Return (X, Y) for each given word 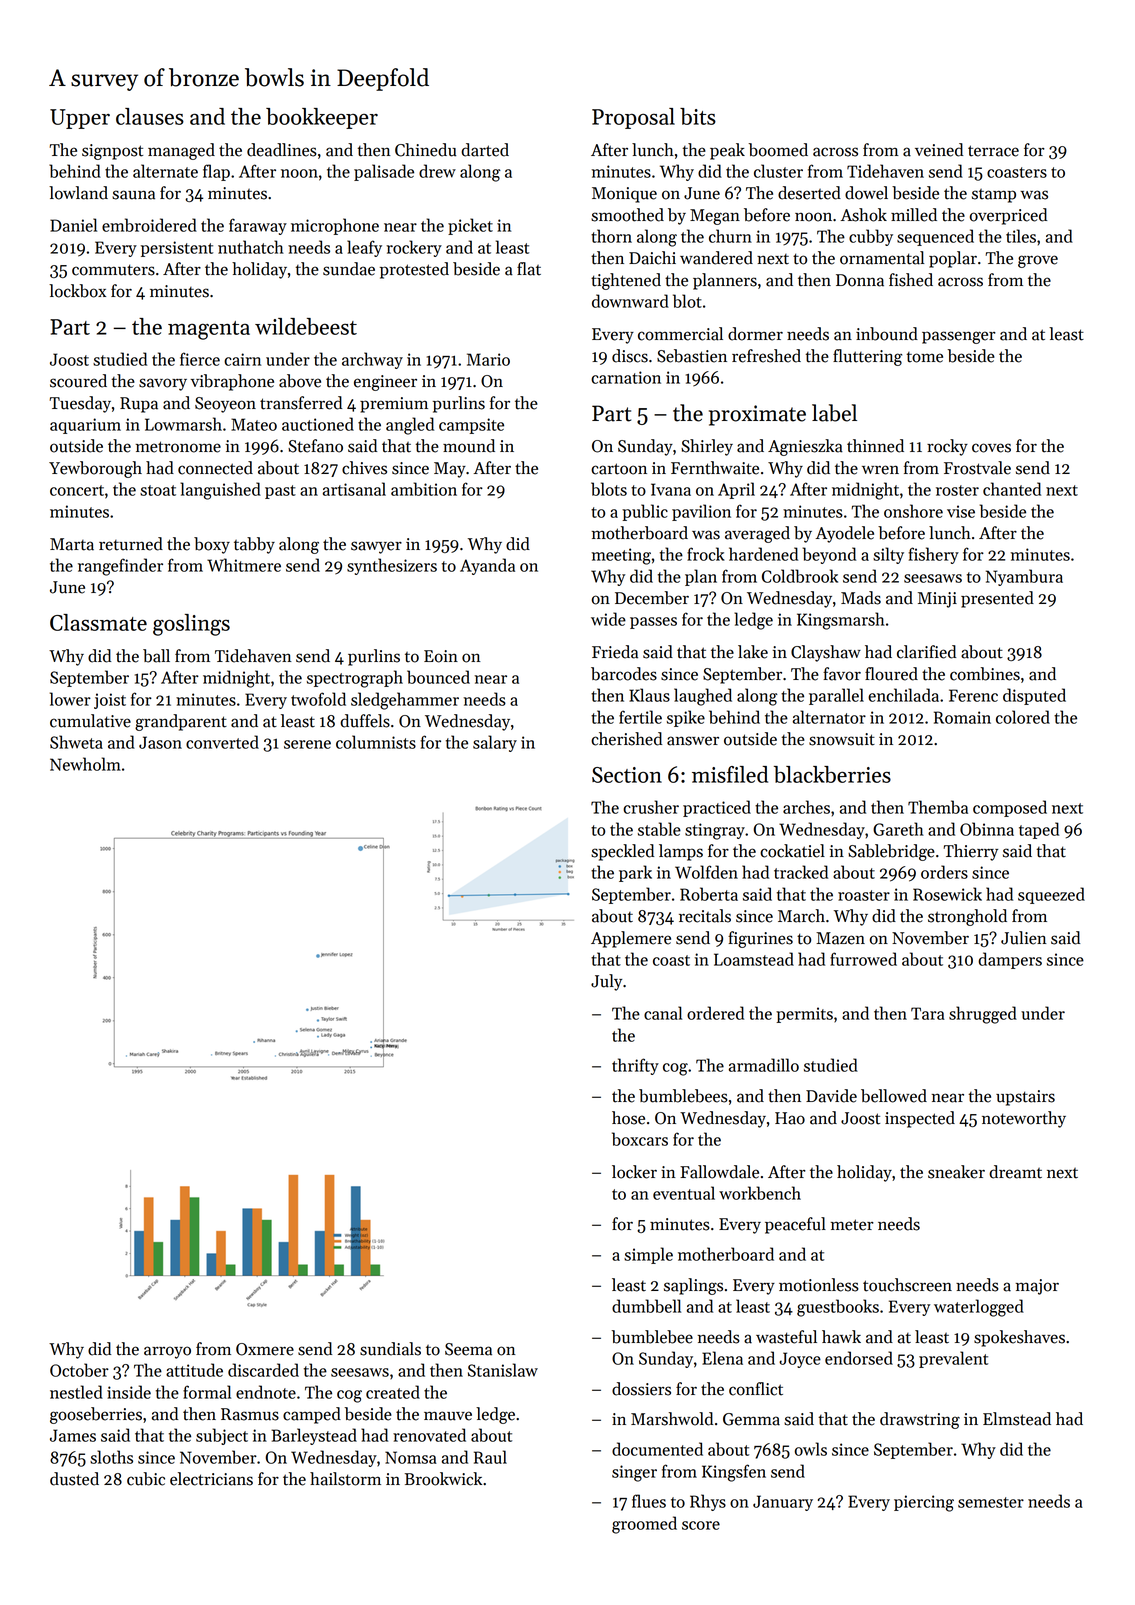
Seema (468, 1349)
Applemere (631, 939)
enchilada (903, 695)
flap (216, 172)
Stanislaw (503, 1370)
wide (608, 619)
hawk (841, 1337)
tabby (254, 545)
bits (698, 116)
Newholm (85, 764)
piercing (924, 1503)
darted (485, 150)
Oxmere (265, 1349)
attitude (194, 1370)
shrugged (983, 1015)
